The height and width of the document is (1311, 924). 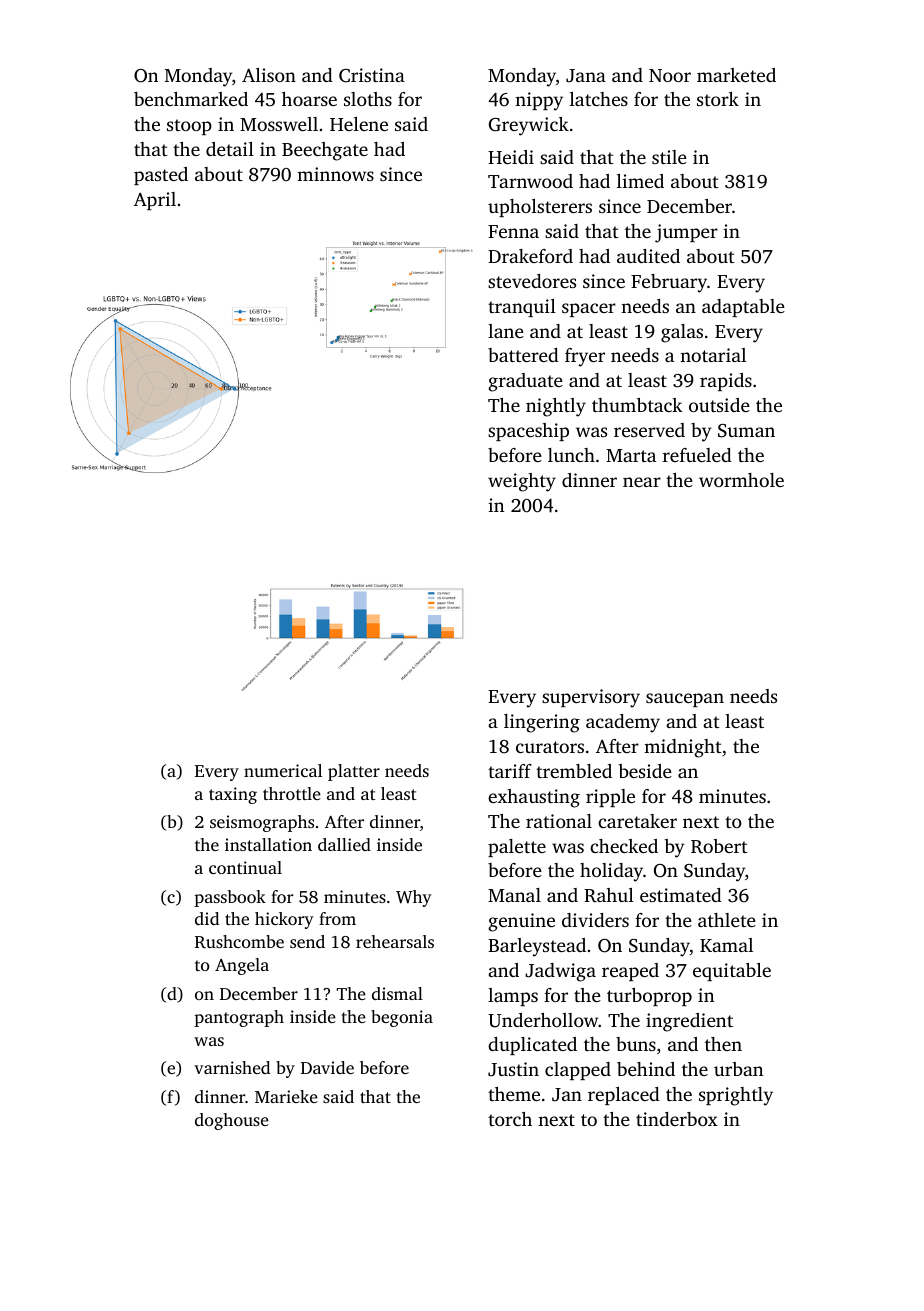 I want to click on detail, so click(x=230, y=149).
